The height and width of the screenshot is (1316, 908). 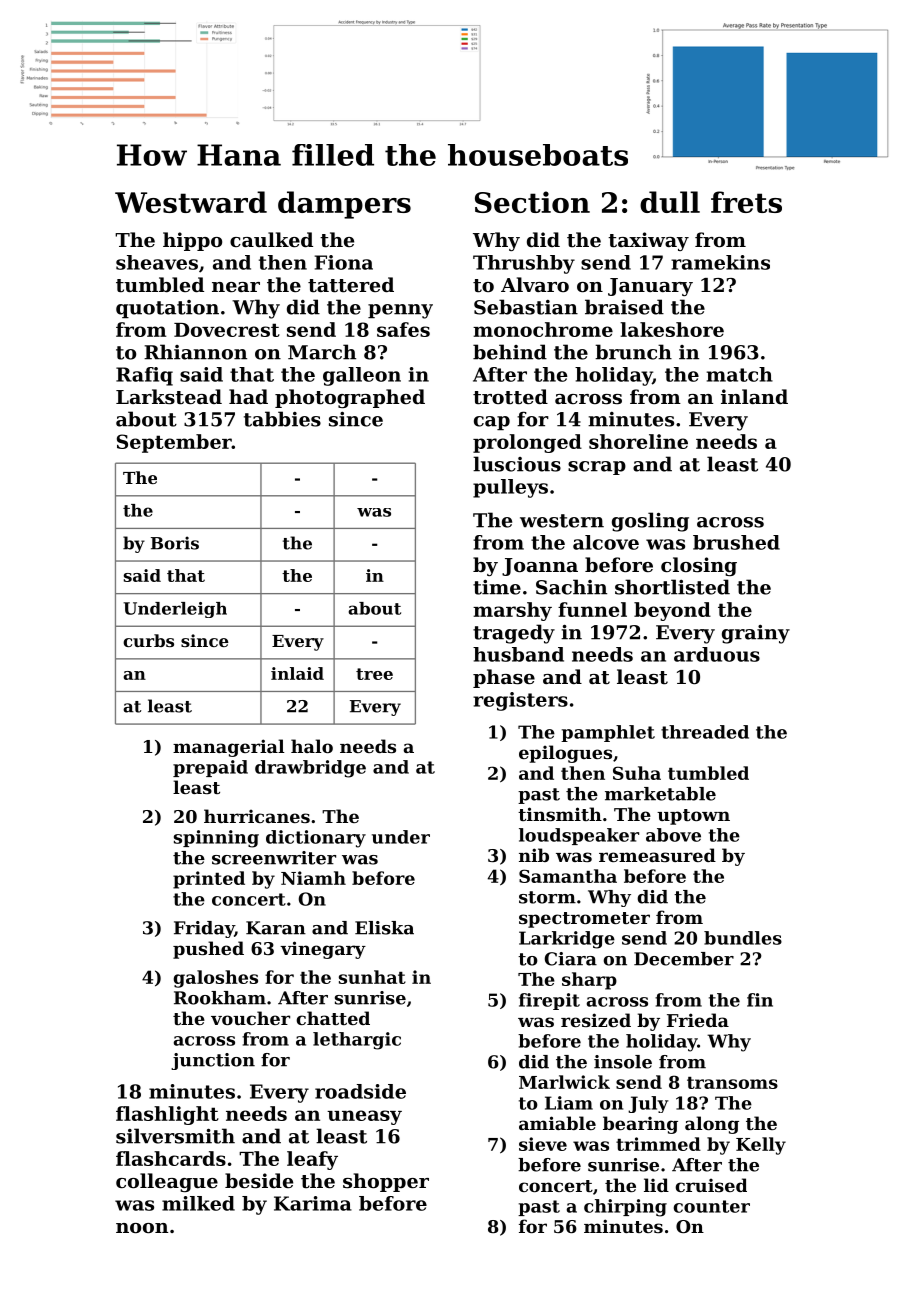 What do you see at coordinates (532, 202) in the screenshot?
I see `Section` at bounding box center [532, 202].
